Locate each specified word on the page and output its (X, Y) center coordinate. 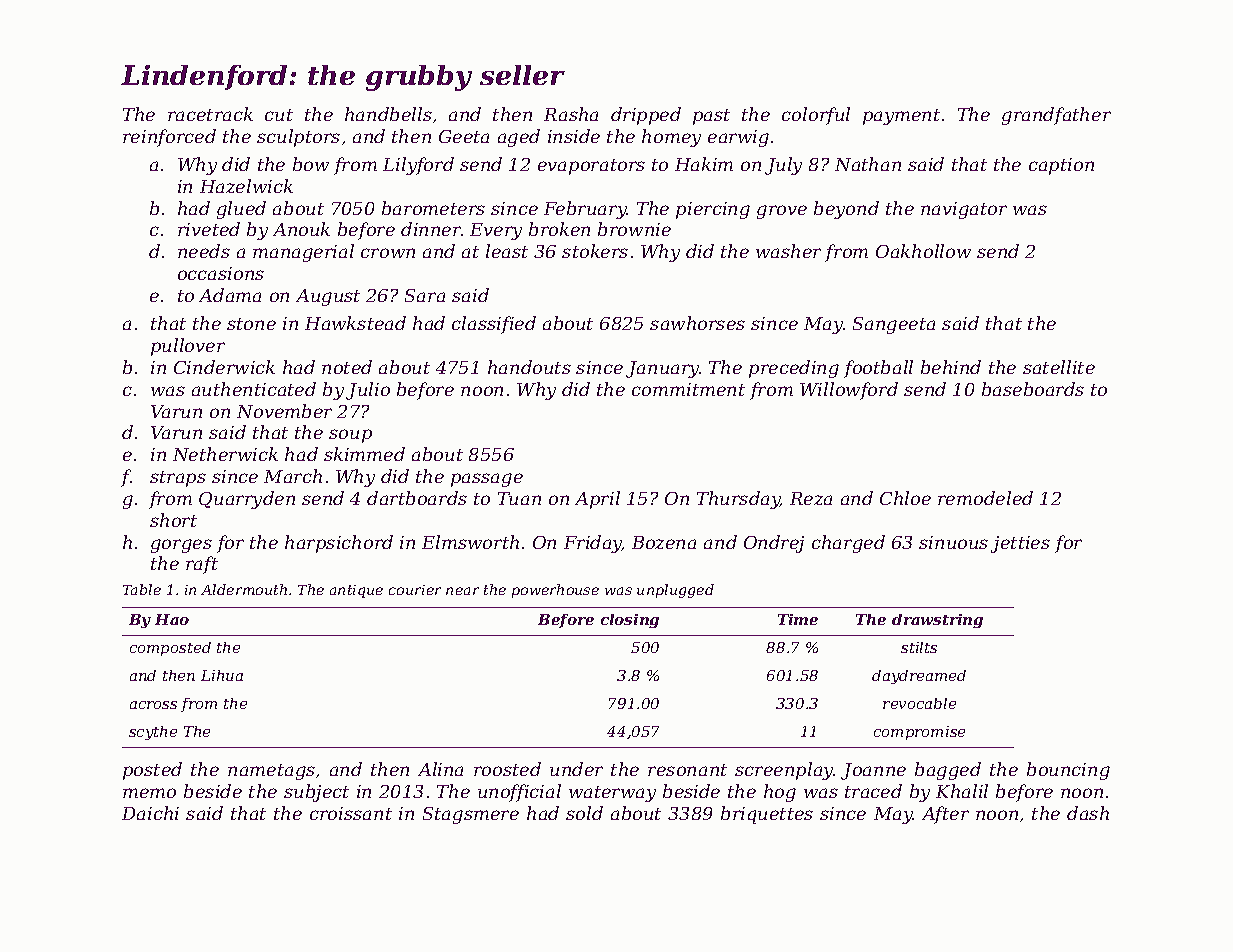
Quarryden (247, 500)
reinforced (169, 138)
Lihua (222, 675)
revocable (919, 703)
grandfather (1056, 116)
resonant (687, 770)
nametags (271, 772)
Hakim (704, 164)
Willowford (849, 391)
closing (630, 621)
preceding (794, 369)
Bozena (664, 542)
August (328, 297)
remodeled (985, 498)
